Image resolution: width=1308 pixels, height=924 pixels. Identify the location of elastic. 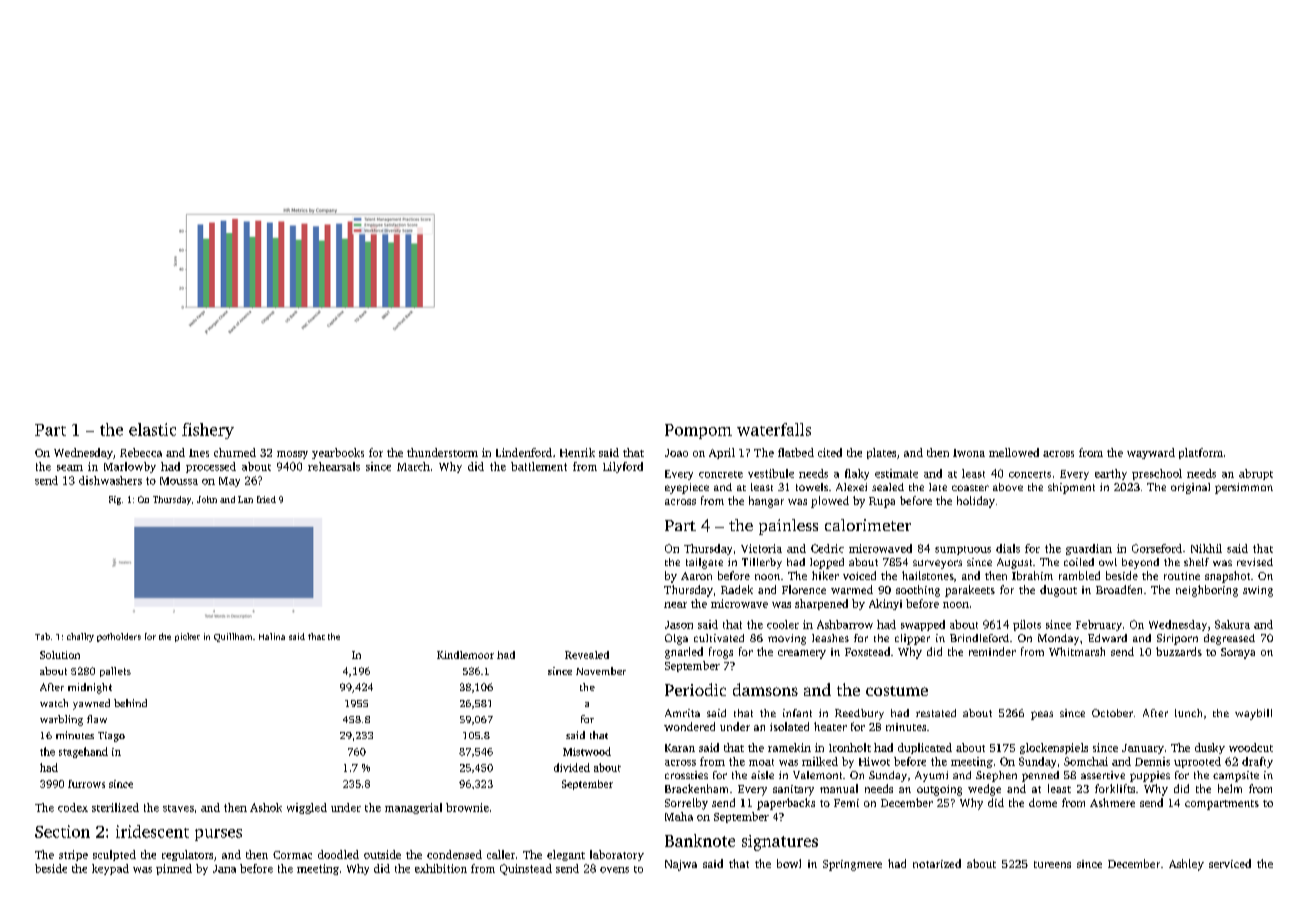
(152, 429).
